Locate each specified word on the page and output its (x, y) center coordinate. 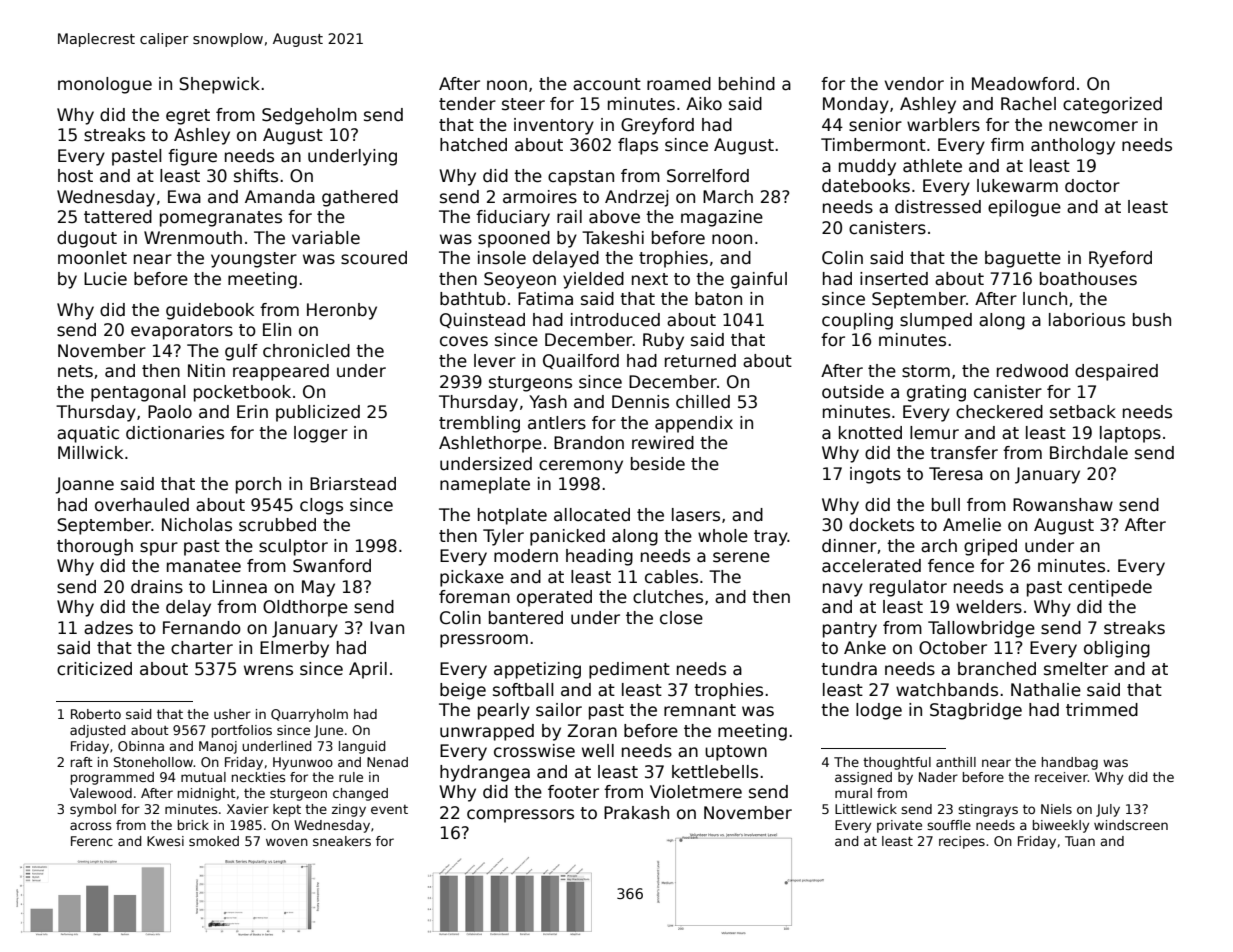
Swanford (332, 566)
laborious (1087, 320)
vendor (914, 84)
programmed (112, 778)
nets (75, 371)
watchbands (947, 690)
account (607, 84)
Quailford (581, 361)
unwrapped (487, 732)
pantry (850, 630)
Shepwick (219, 85)
